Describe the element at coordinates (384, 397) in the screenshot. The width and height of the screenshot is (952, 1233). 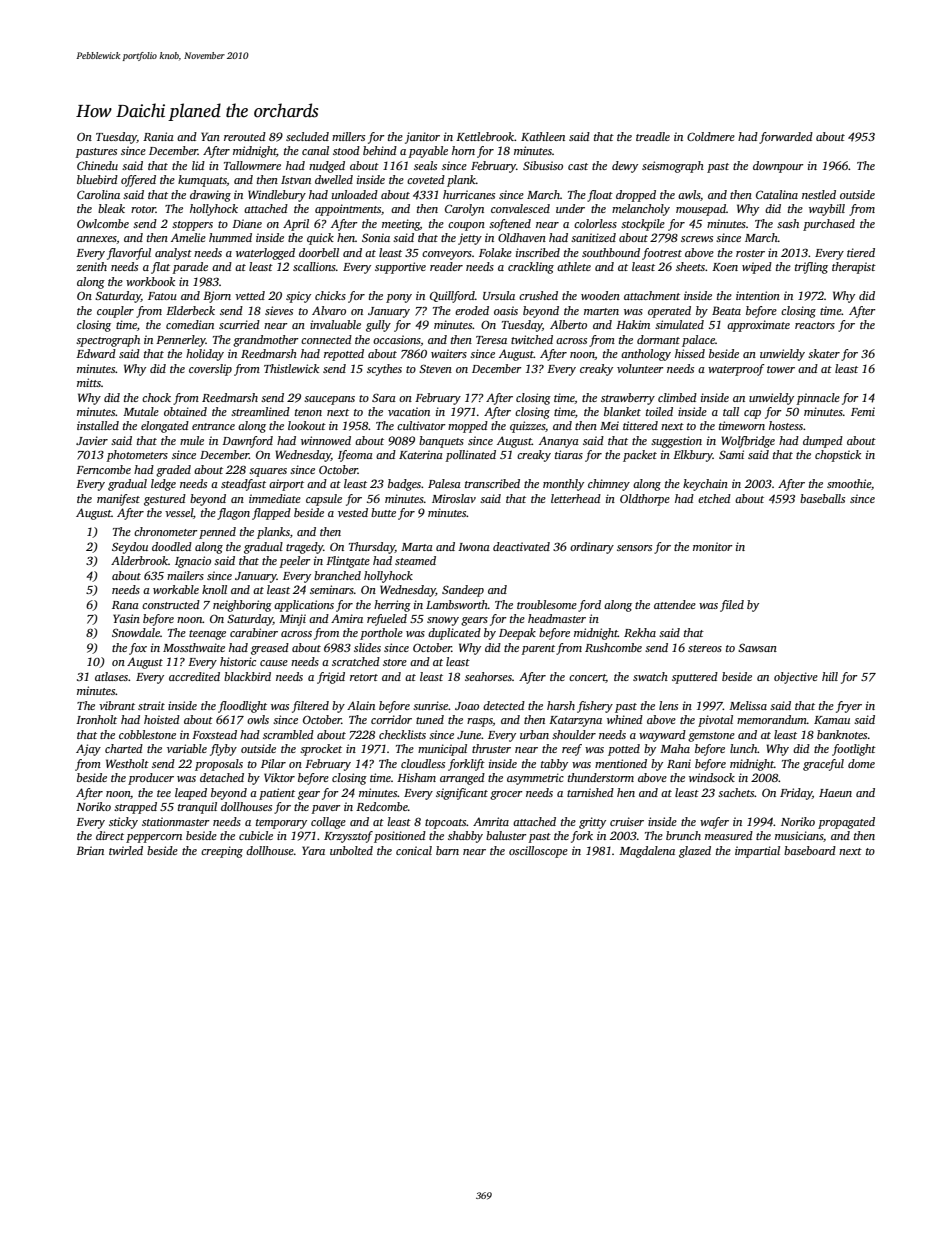
I see `Sara` at that location.
